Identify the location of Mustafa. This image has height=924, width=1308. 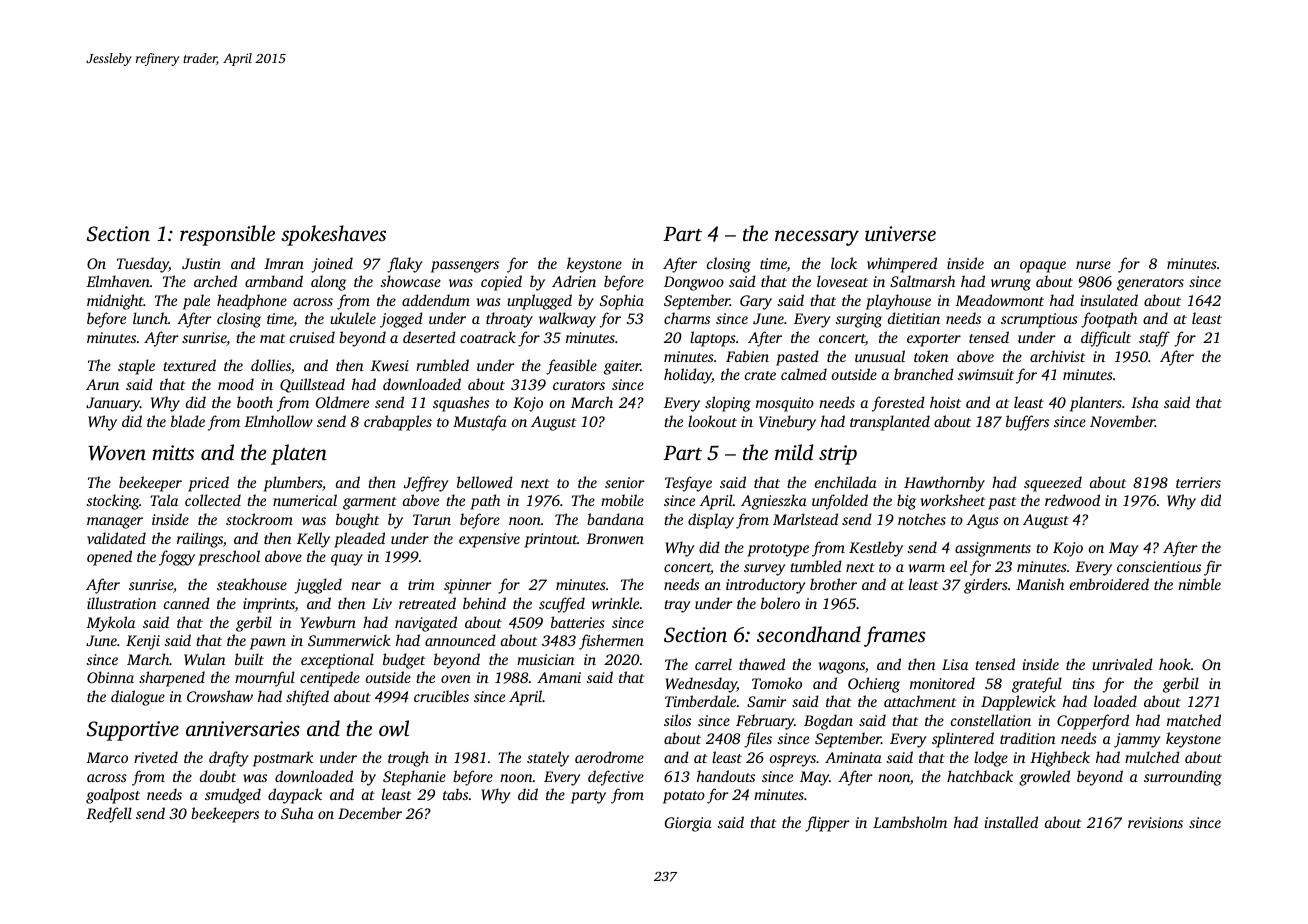
(480, 423).
